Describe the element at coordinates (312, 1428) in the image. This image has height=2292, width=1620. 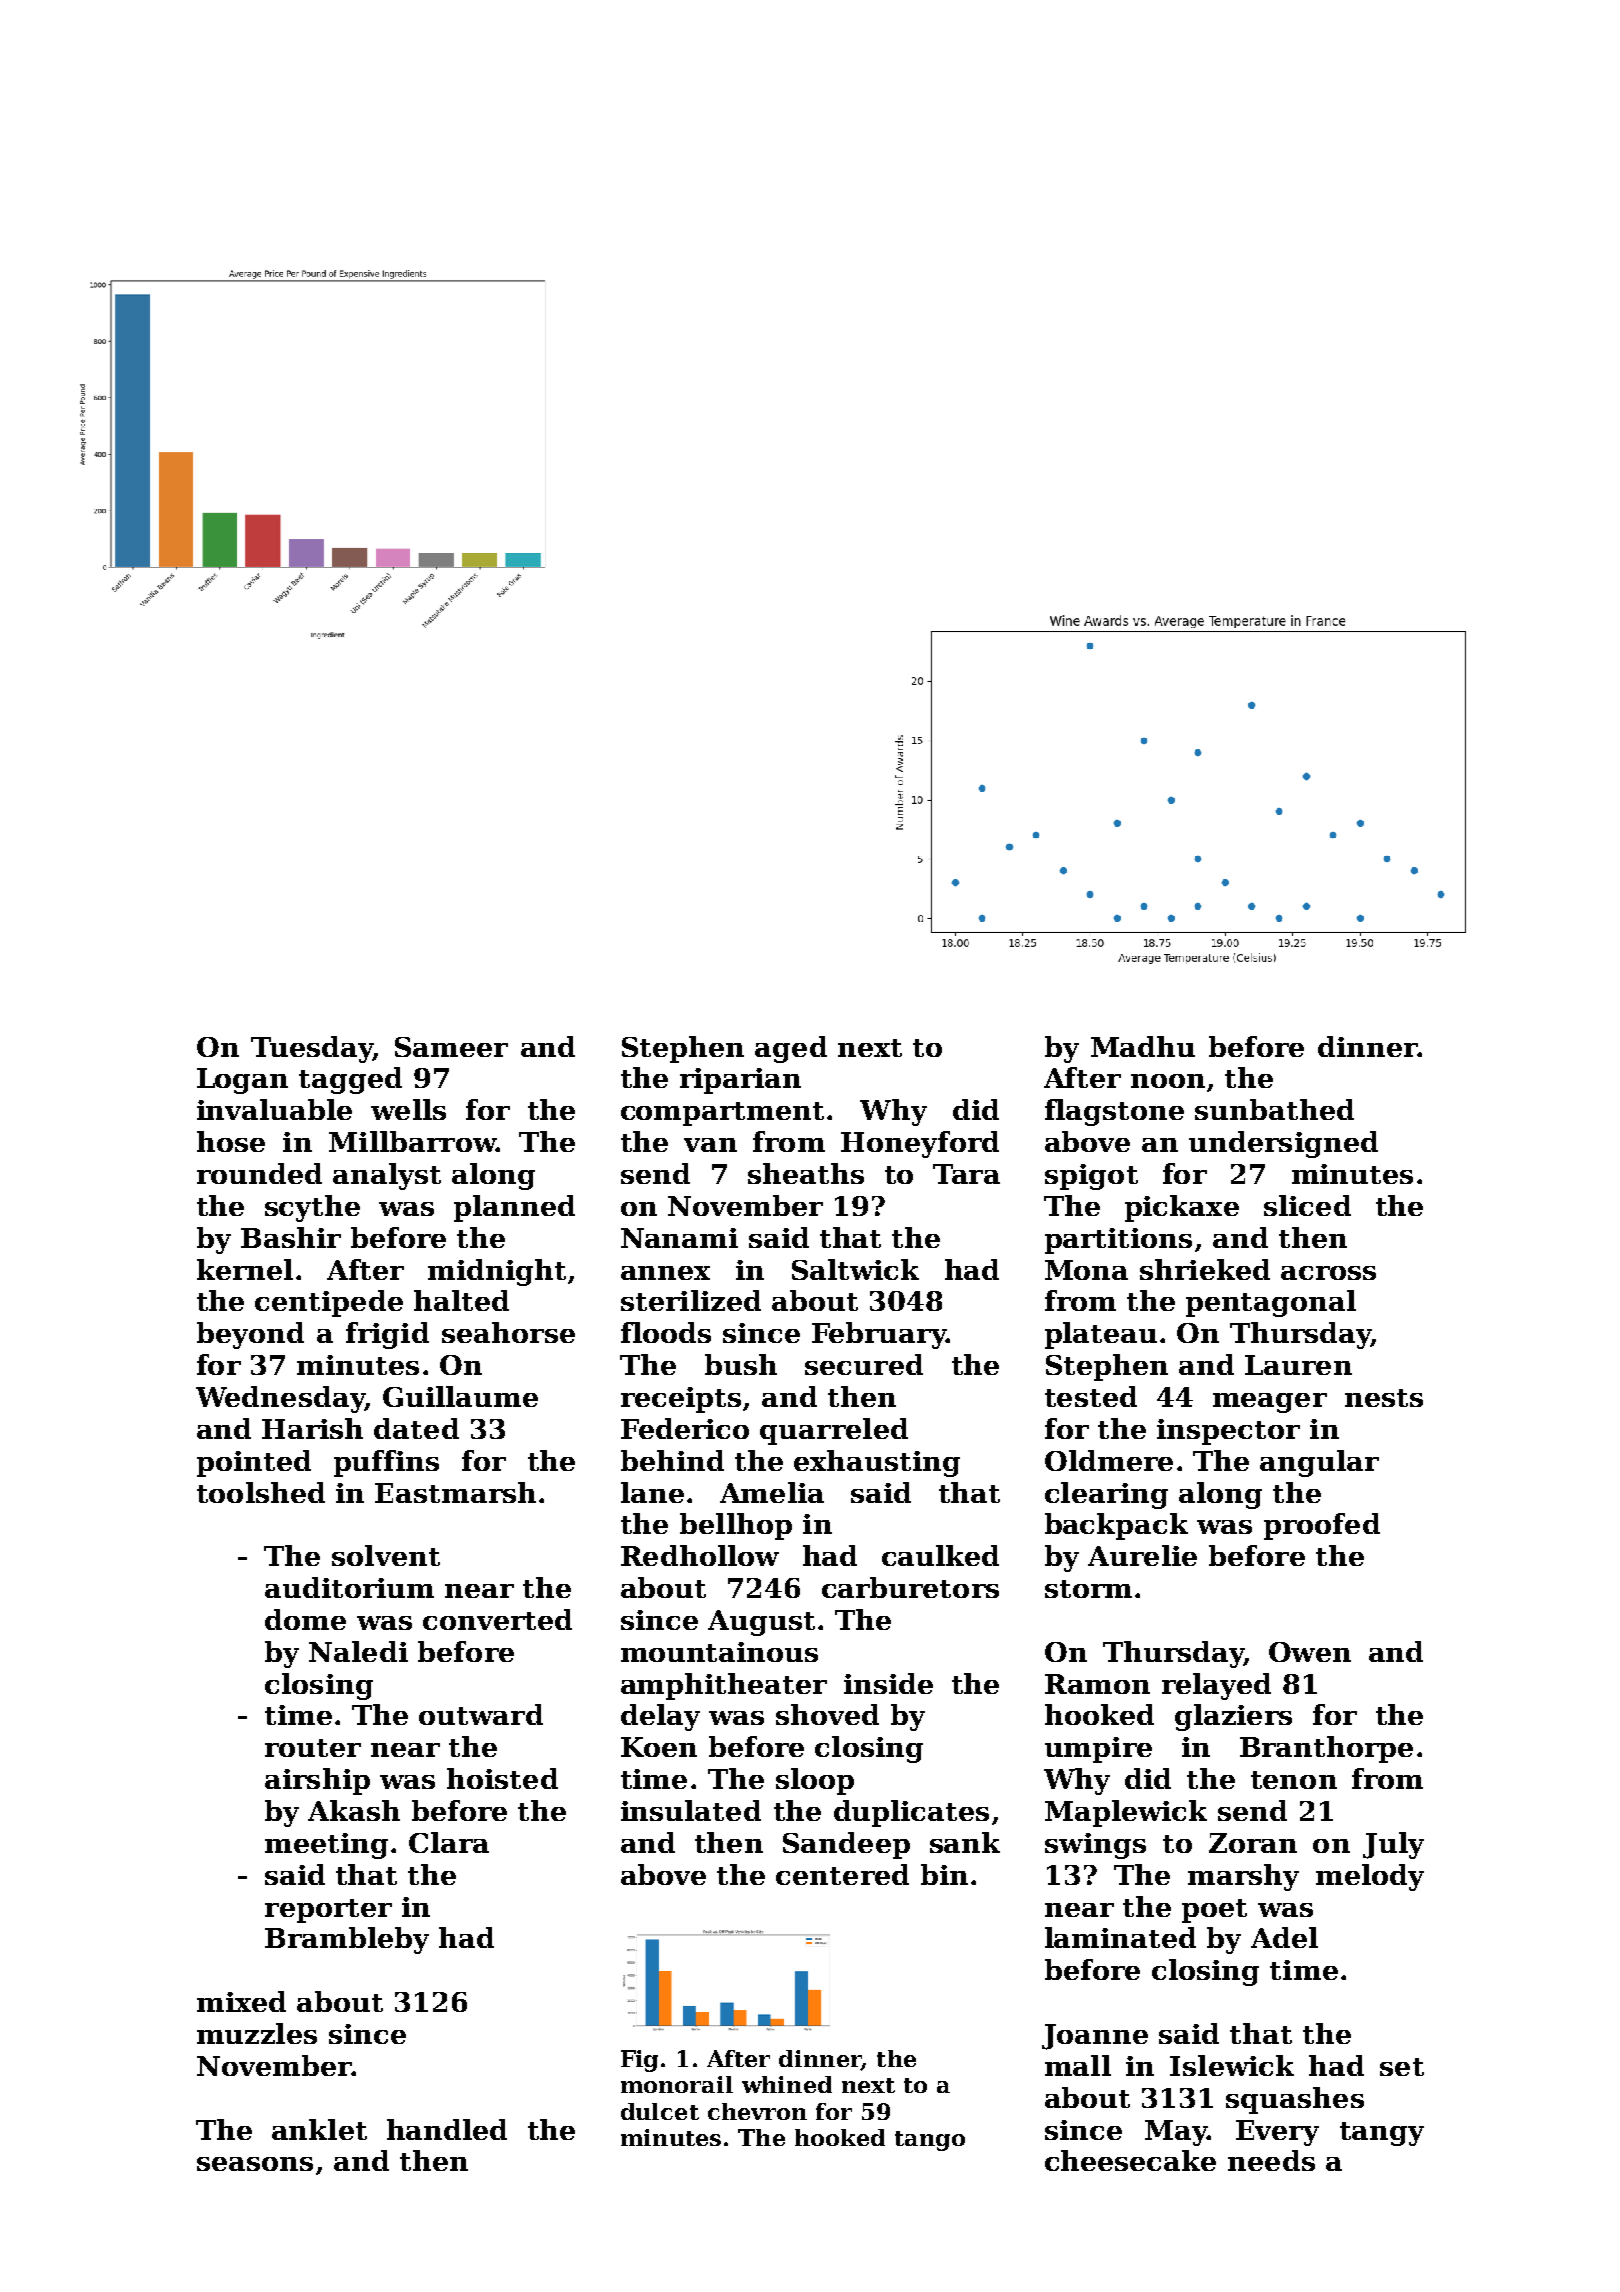
I see `Harish` at that location.
